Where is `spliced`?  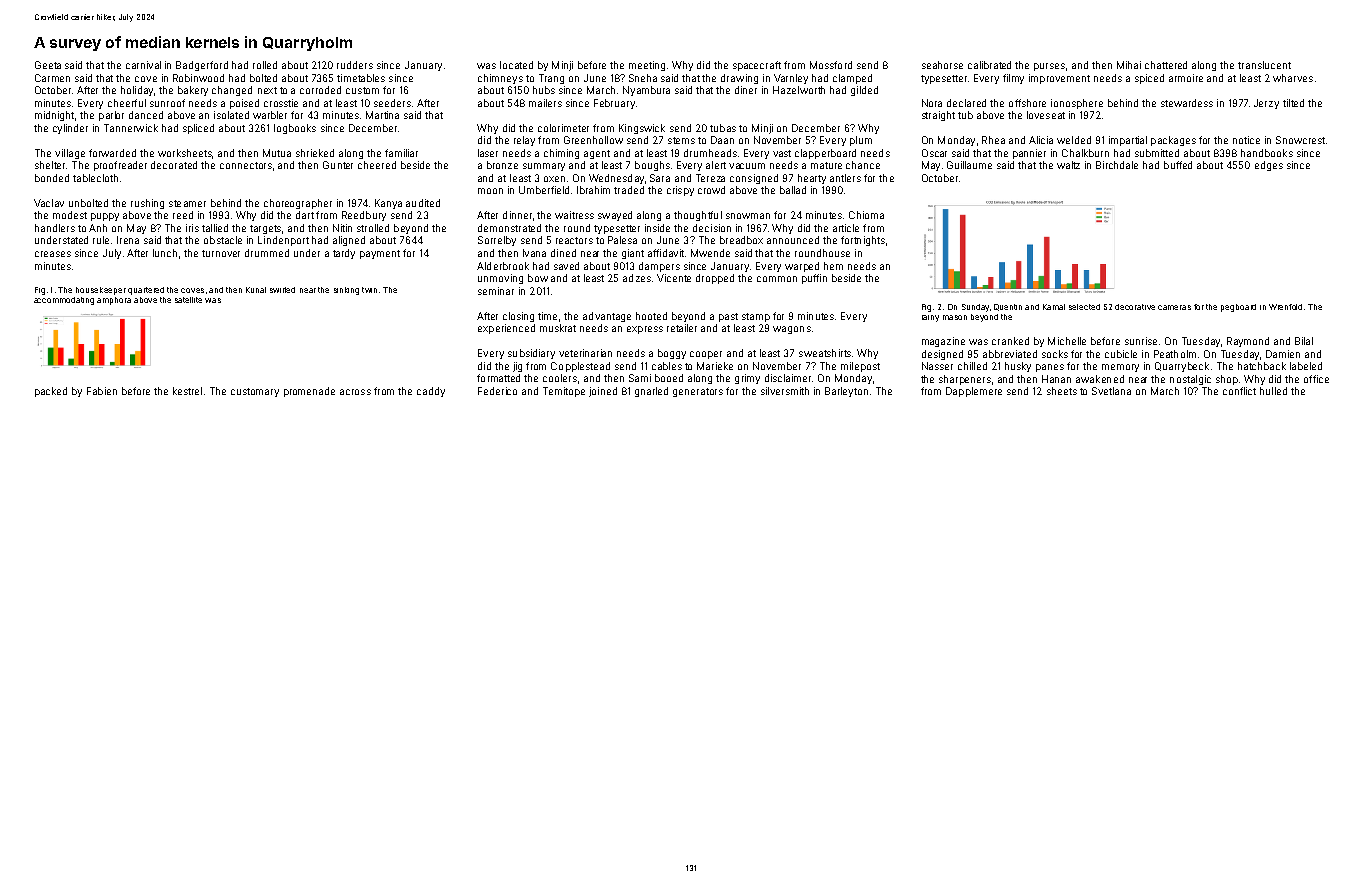
spliced is located at coordinates (198, 129).
